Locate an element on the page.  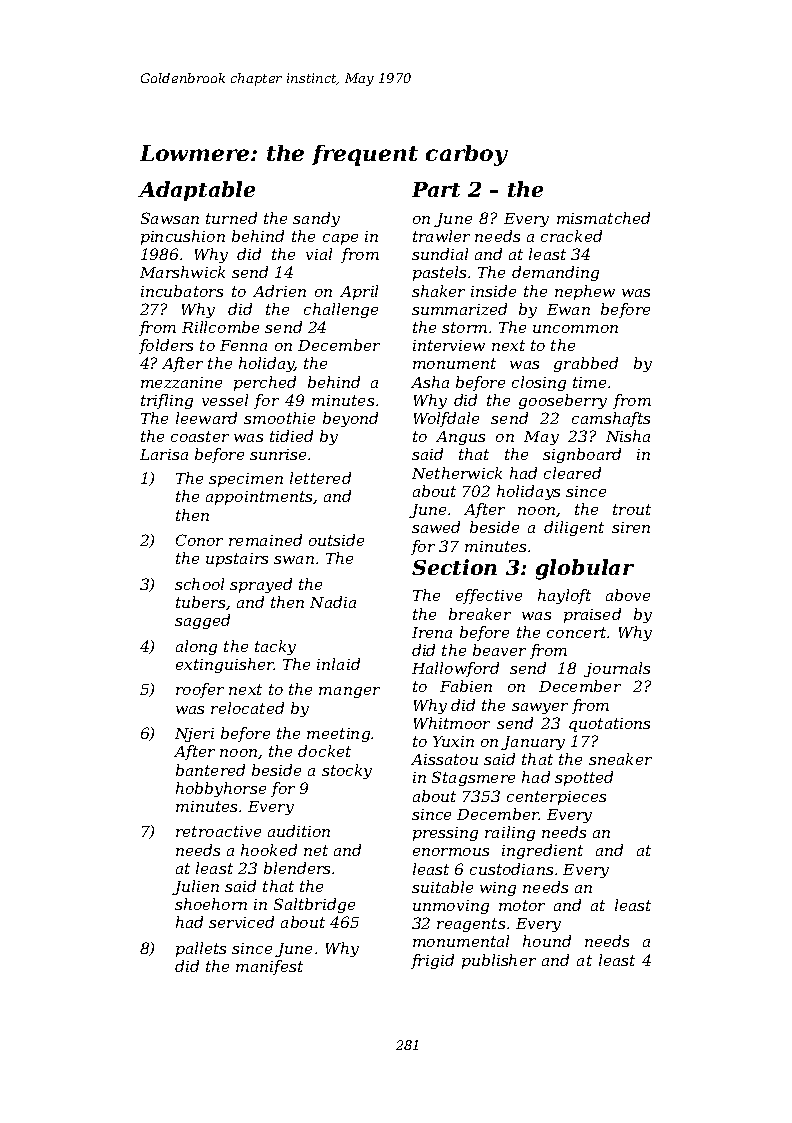
centerpieces is located at coordinates (556, 798).
